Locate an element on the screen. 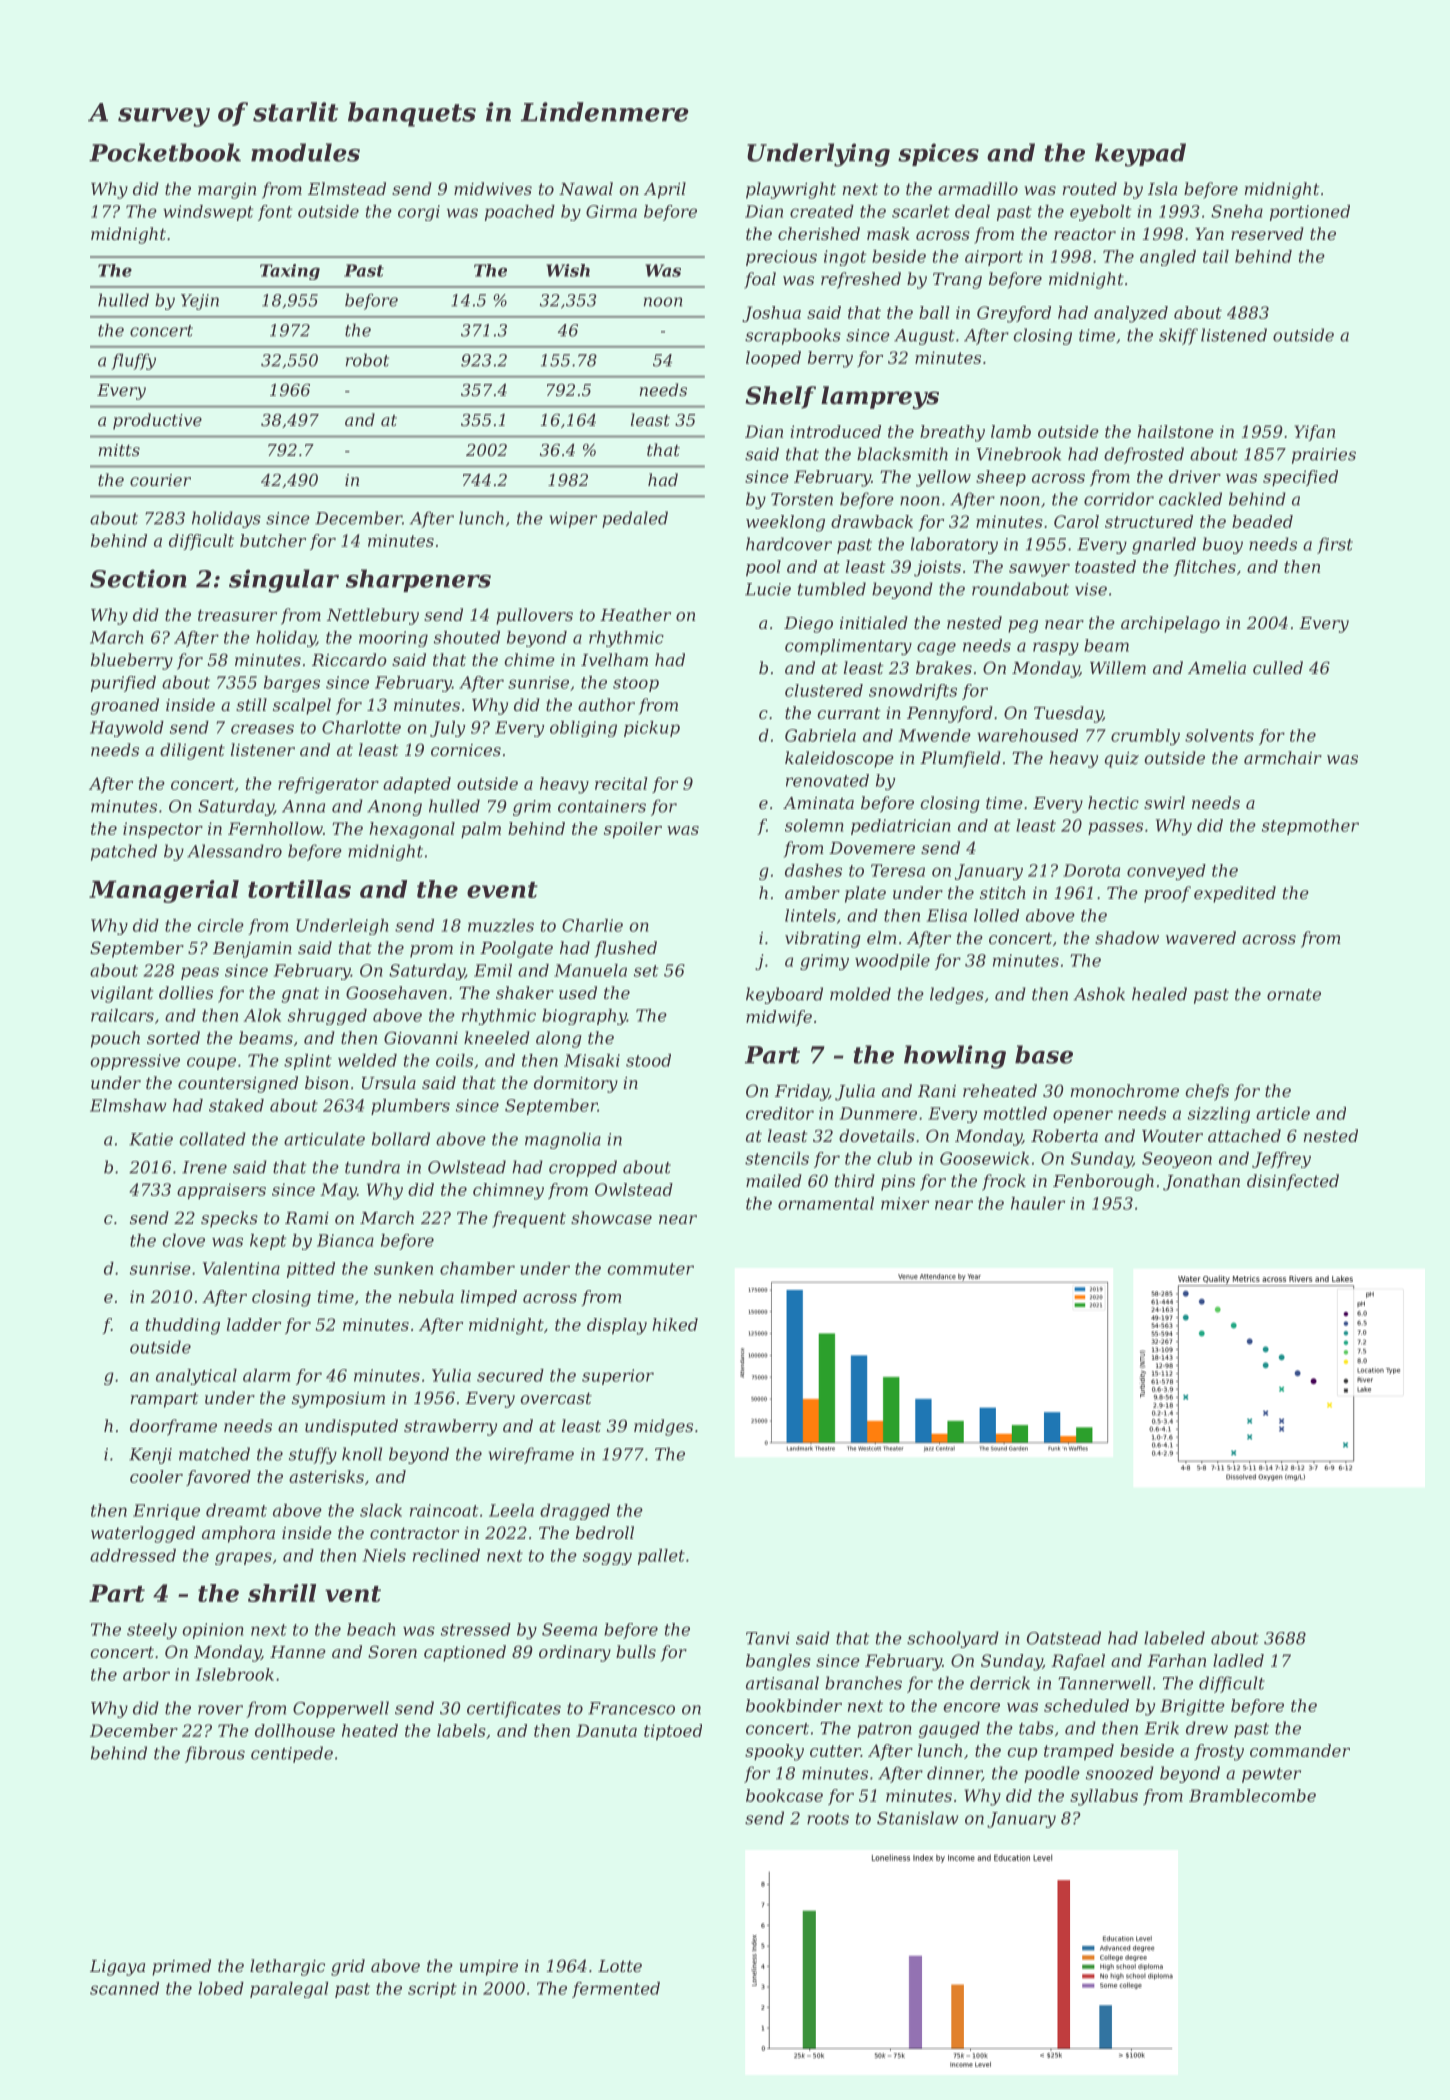 The image size is (1450, 2100). circle is located at coordinates (220, 925).
